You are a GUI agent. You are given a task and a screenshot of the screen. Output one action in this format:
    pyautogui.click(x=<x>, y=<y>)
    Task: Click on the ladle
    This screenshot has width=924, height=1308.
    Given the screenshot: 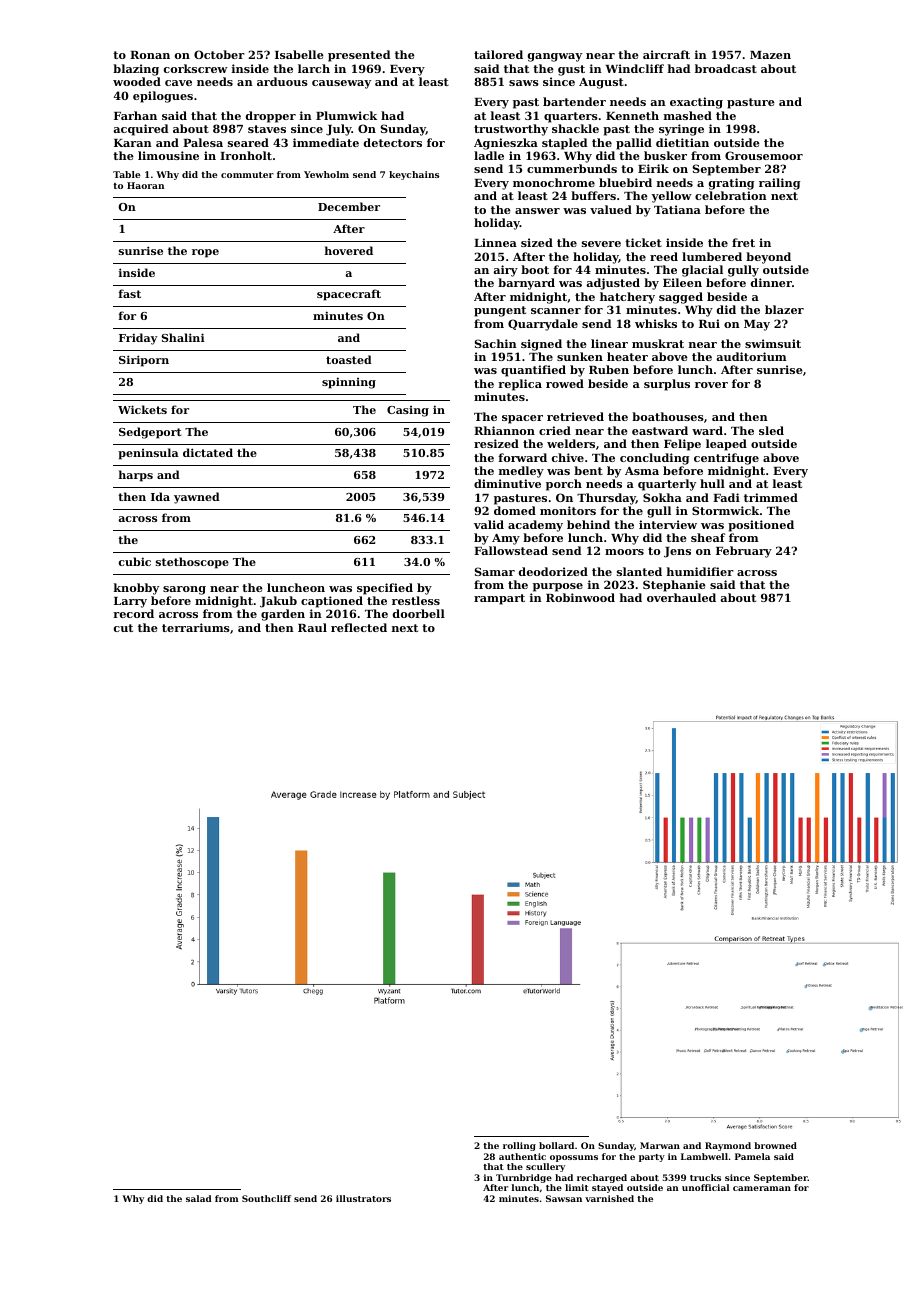 What is the action you would take?
    pyautogui.click(x=489, y=155)
